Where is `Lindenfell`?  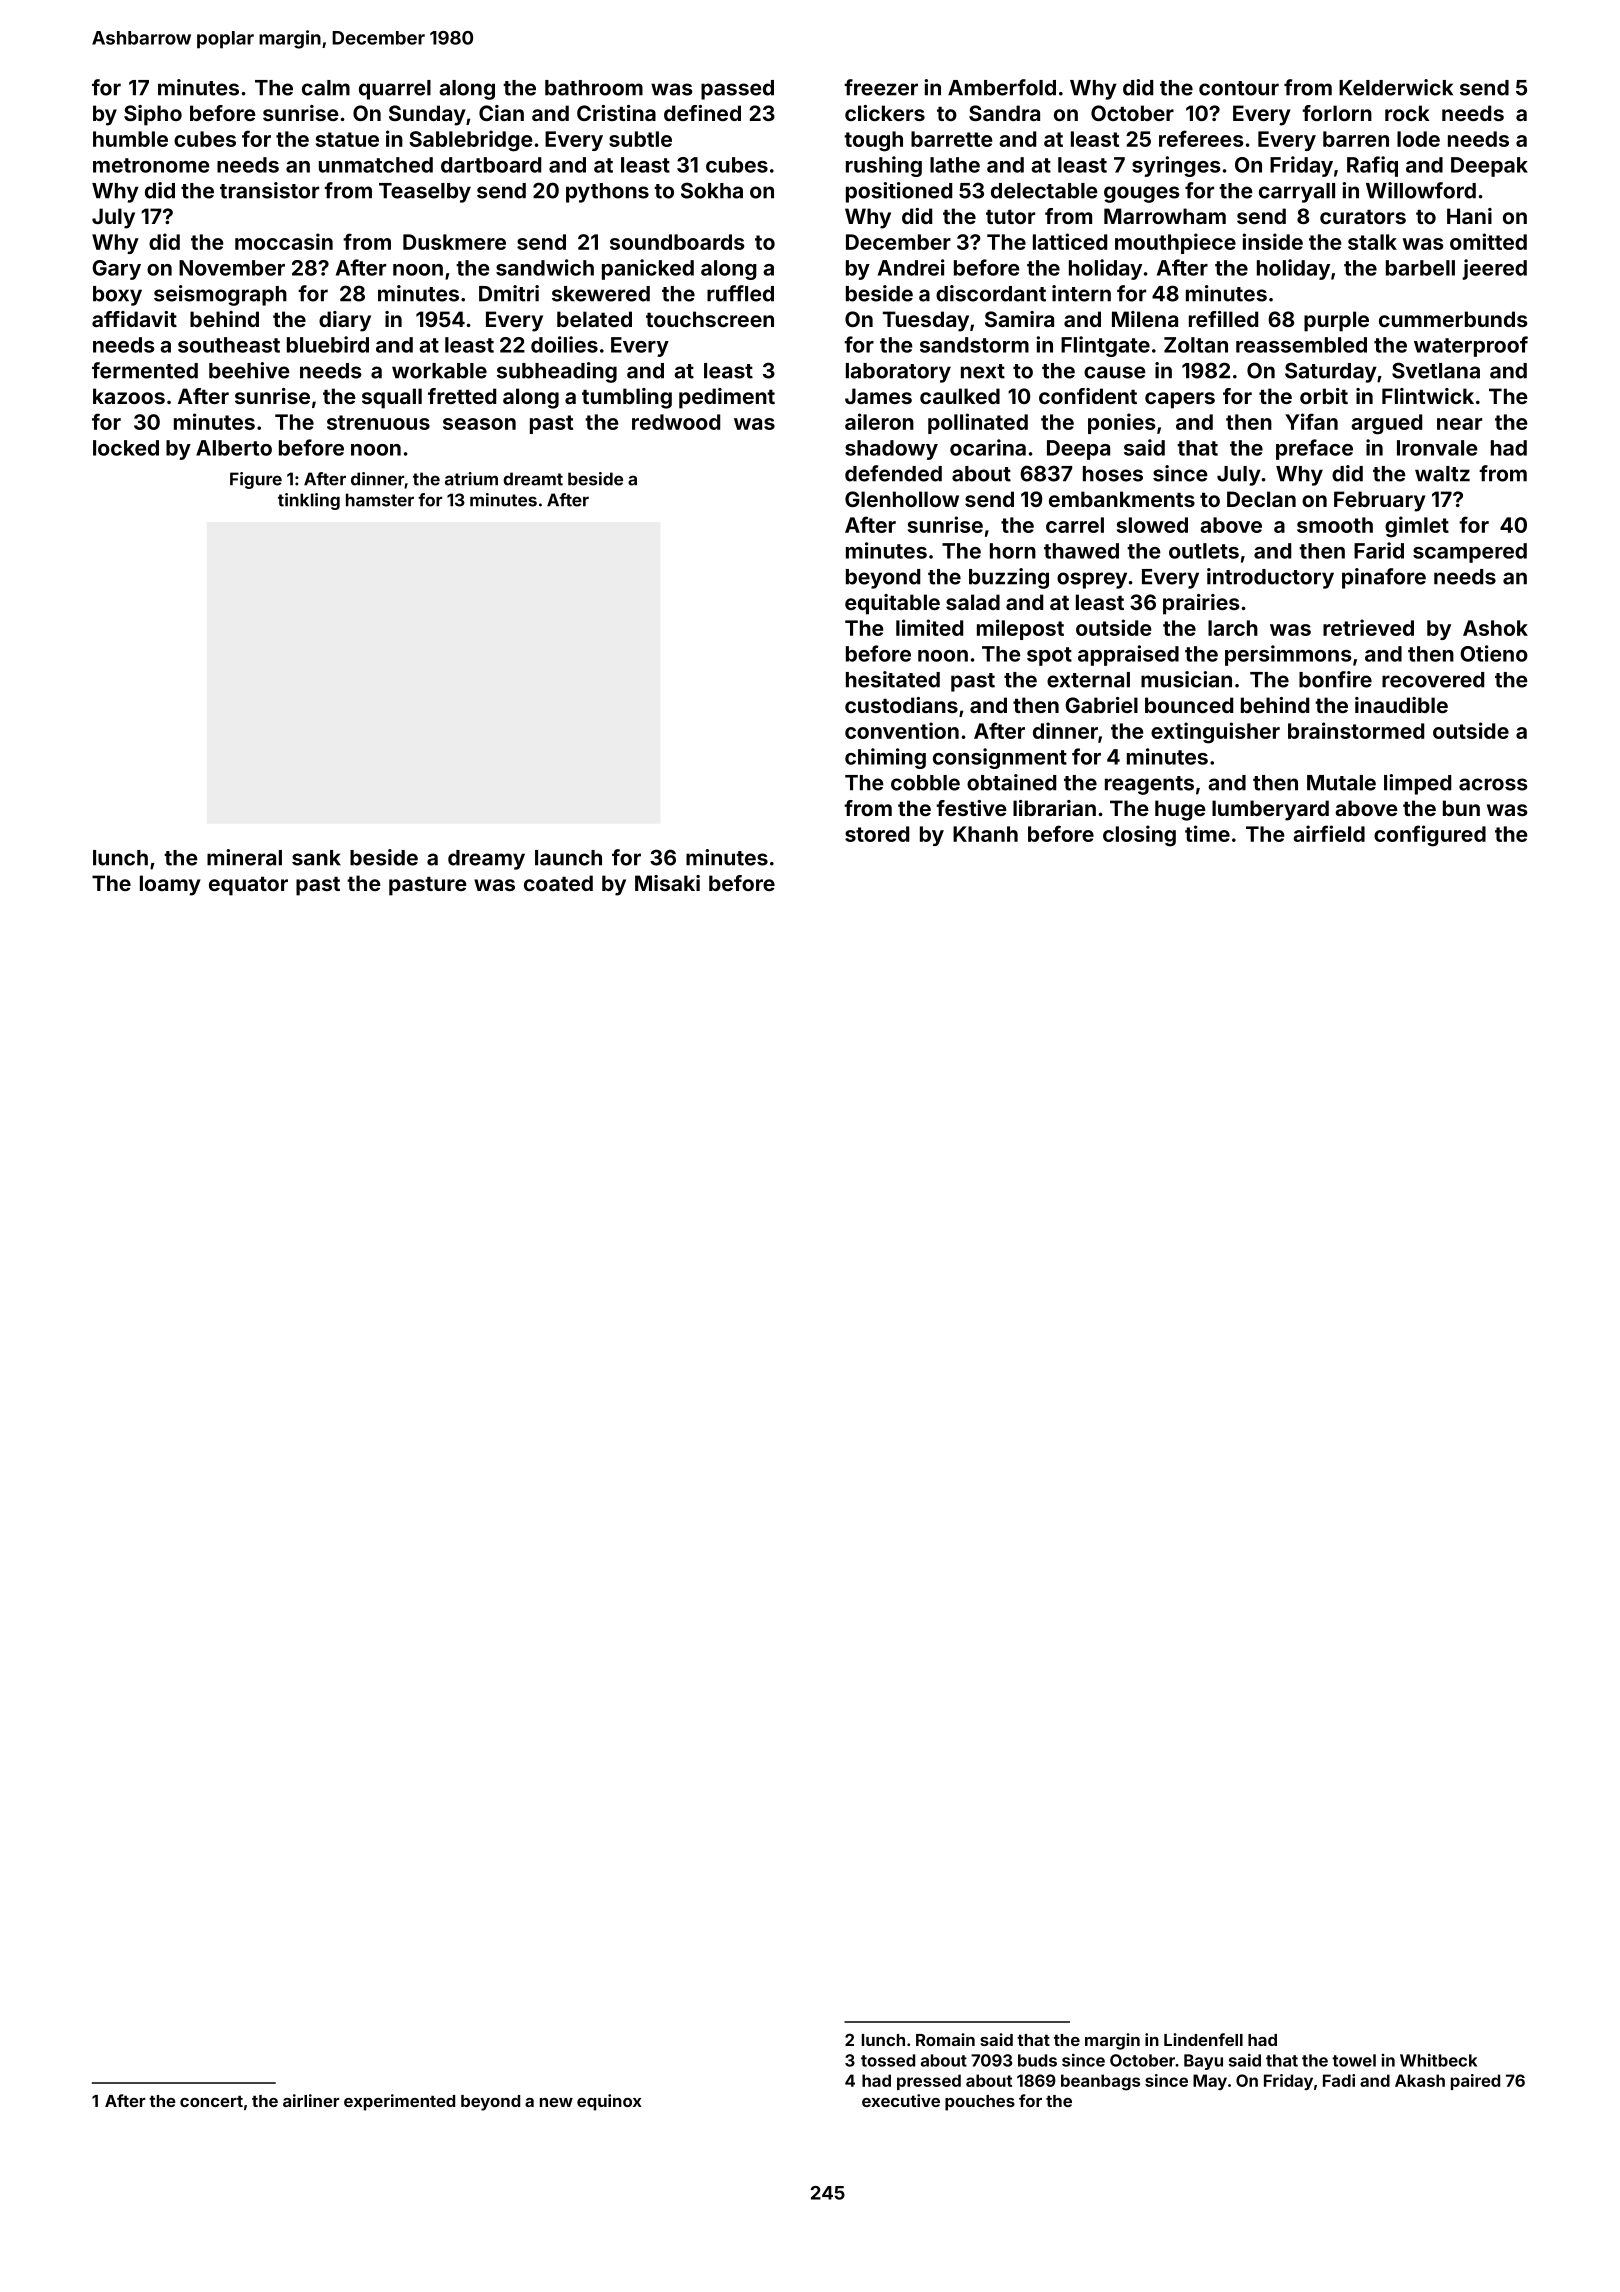 Lindenfell is located at coordinates (1203, 2039).
